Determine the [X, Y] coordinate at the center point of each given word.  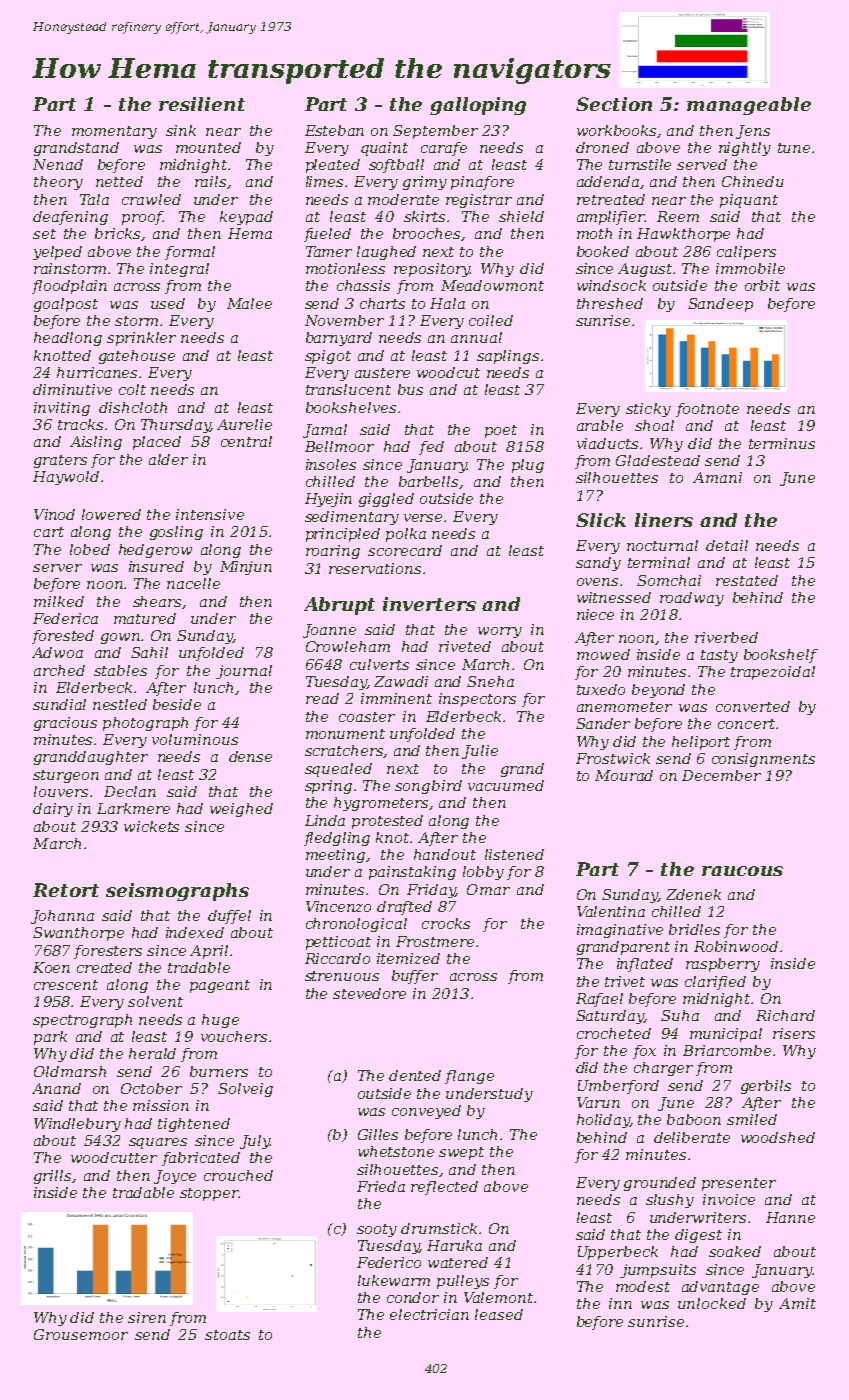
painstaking [412, 873]
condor [413, 1297]
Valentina [611, 911]
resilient [202, 104]
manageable [749, 106]
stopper [209, 1194]
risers [794, 1033]
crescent [66, 985]
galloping [478, 106]
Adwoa [57, 652]
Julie [480, 752]
